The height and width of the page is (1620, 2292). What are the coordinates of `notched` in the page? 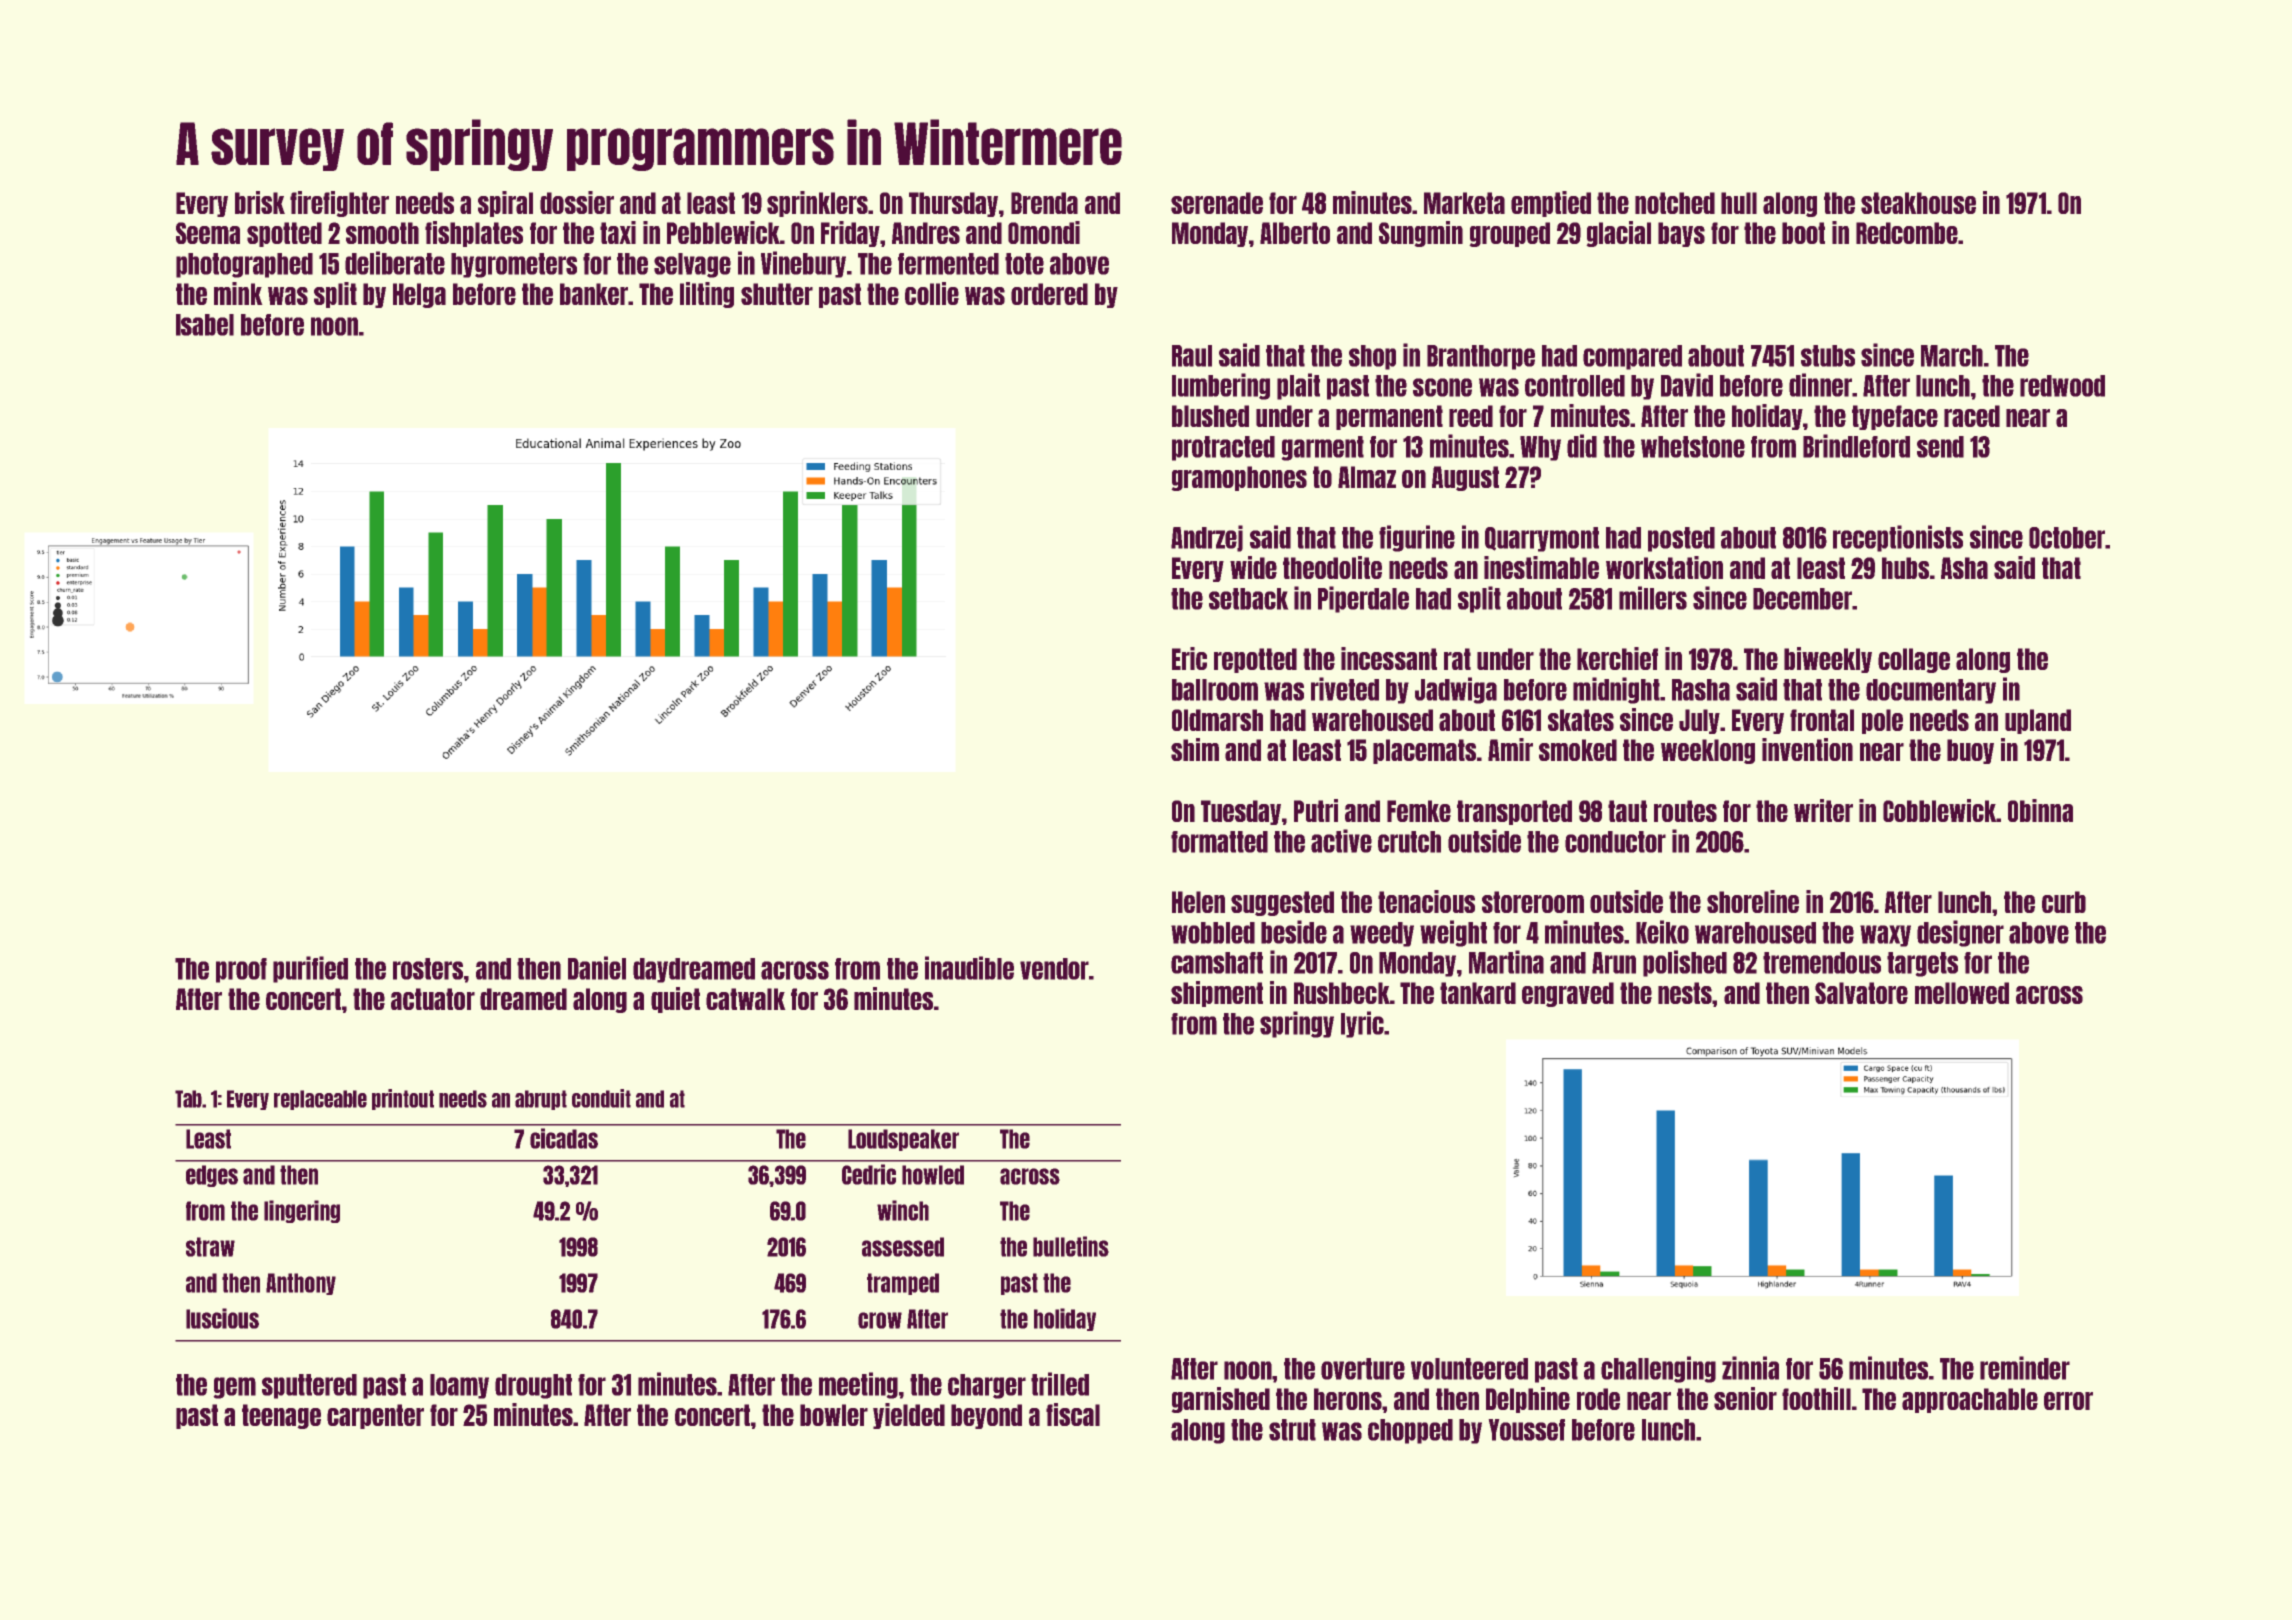 It's located at (1675, 203).
